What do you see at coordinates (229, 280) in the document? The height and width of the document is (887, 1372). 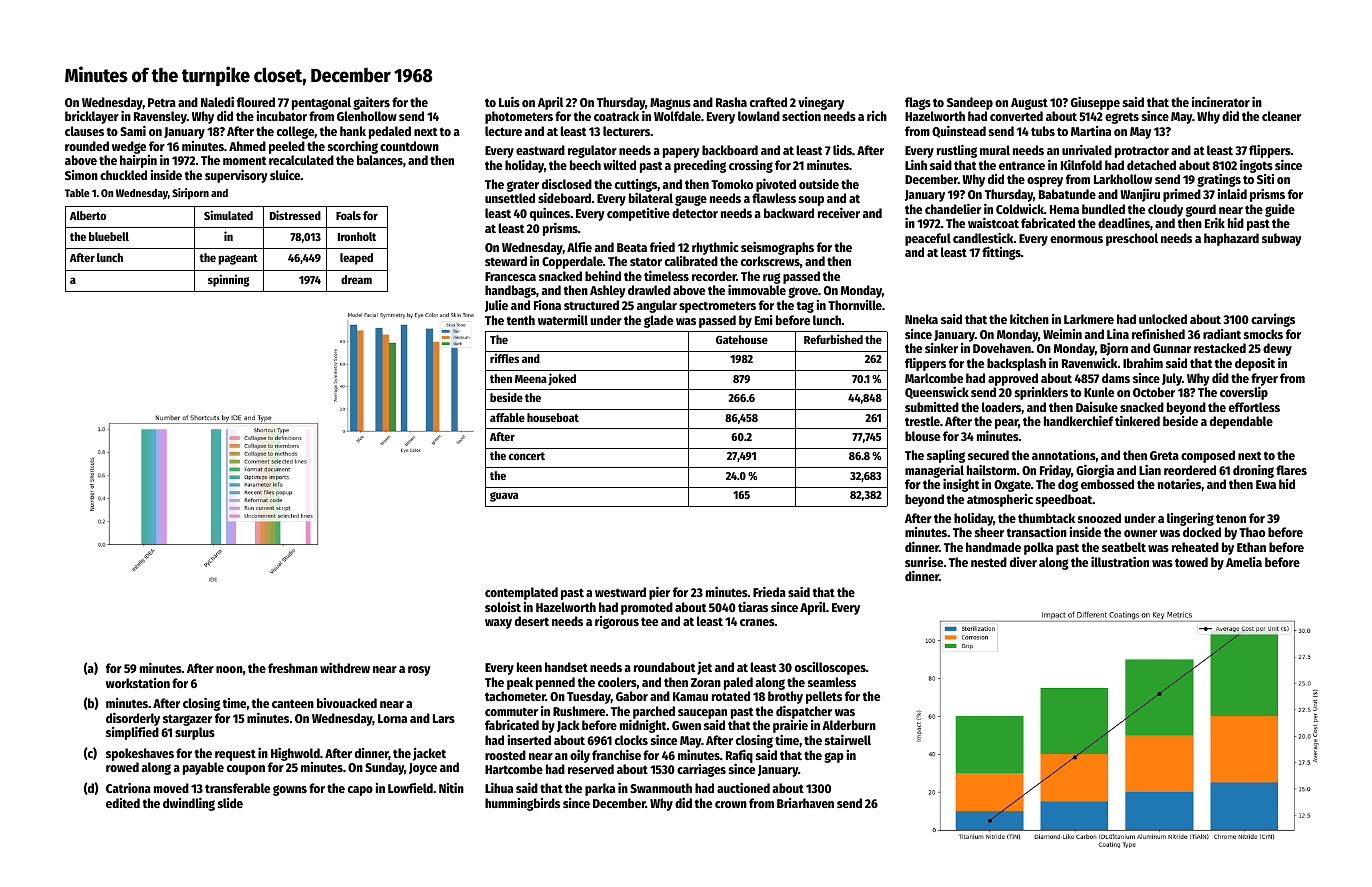 I see `spinning` at bounding box center [229, 280].
